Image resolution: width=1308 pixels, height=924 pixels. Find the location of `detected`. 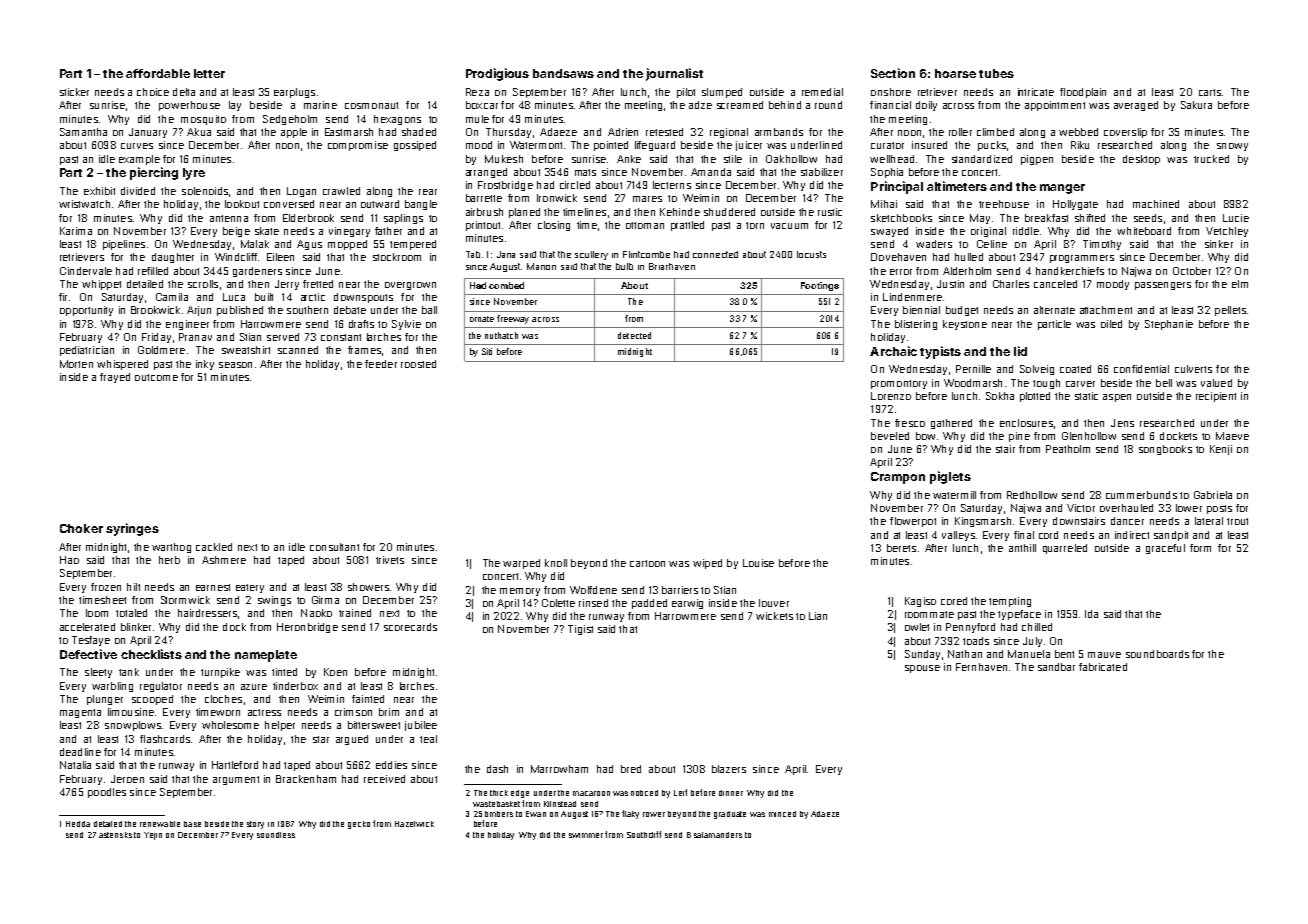

detected is located at coordinates (634, 335).
